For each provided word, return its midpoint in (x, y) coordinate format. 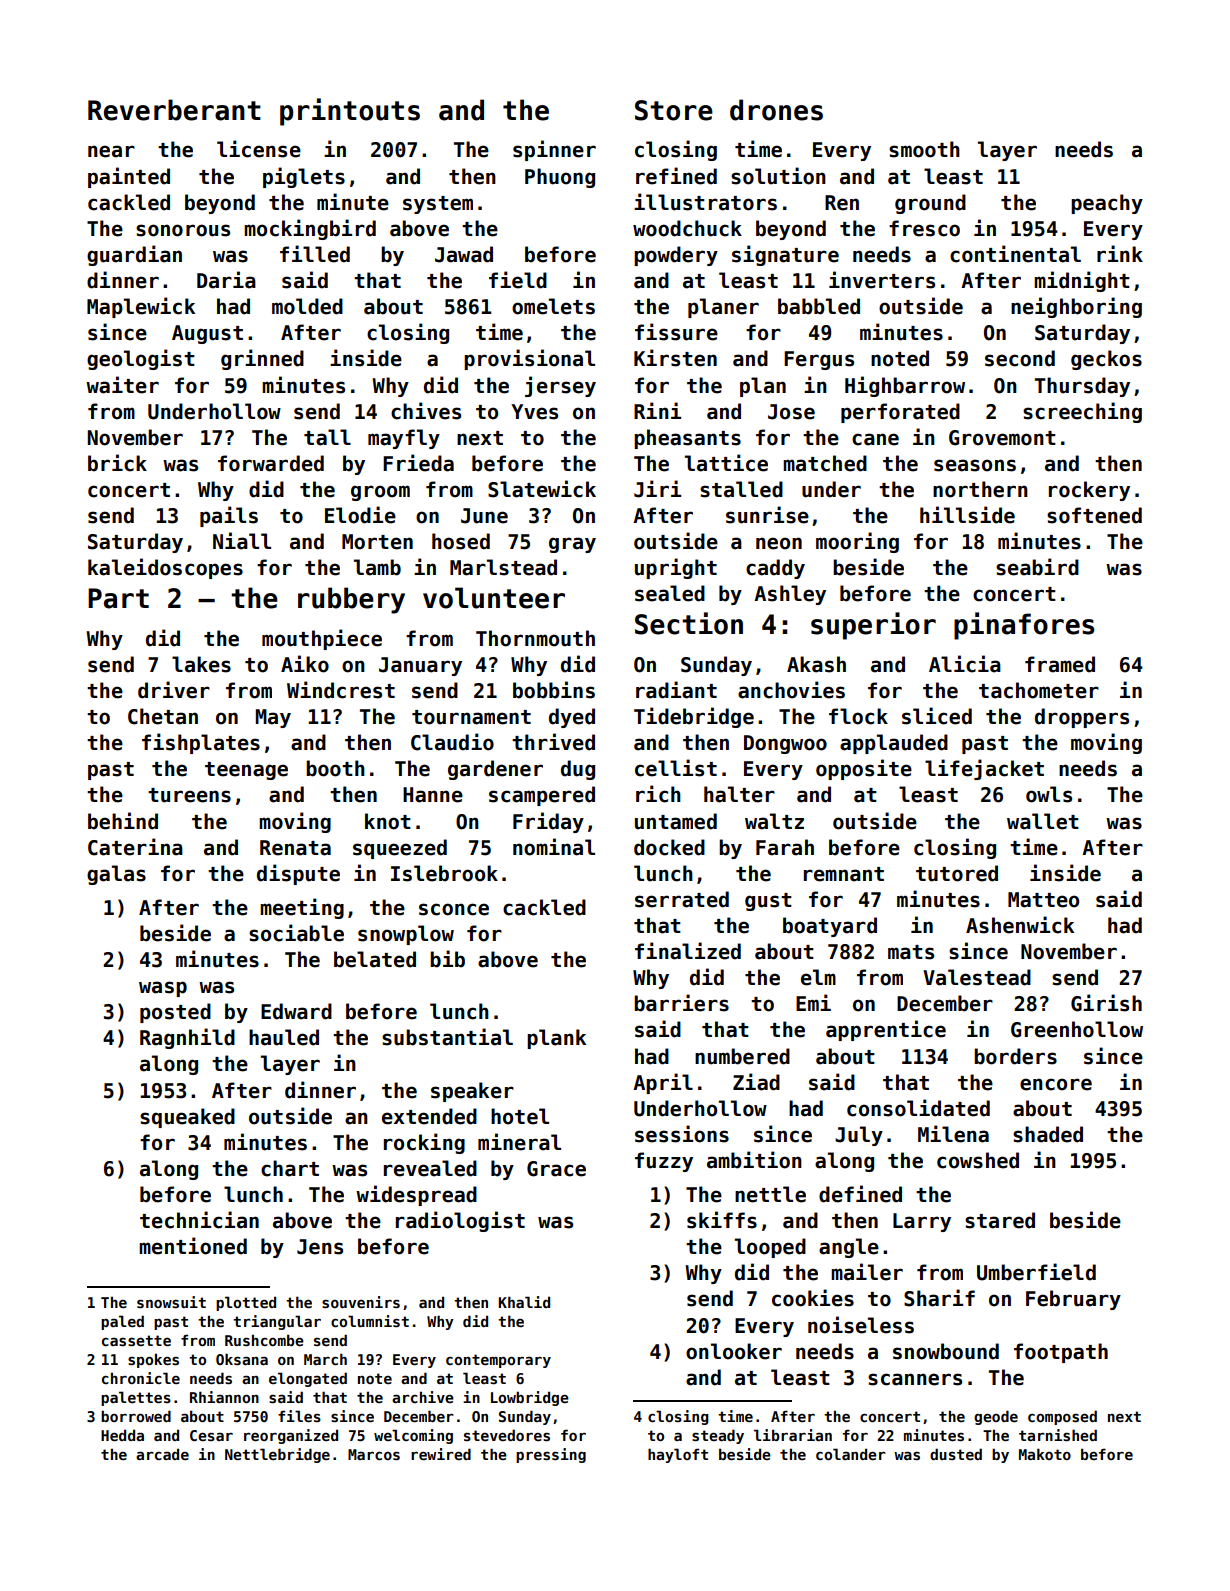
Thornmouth (535, 638)
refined (676, 176)
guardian (134, 255)
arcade (162, 1454)
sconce (454, 909)
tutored (957, 873)
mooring (857, 542)
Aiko (305, 664)
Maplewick (141, 307)
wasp (163, 989)
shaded (1048, 1134)
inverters (882, 280)
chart (290, 1168)
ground (930, 204)
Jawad (464, 254)
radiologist (460, 1221)
